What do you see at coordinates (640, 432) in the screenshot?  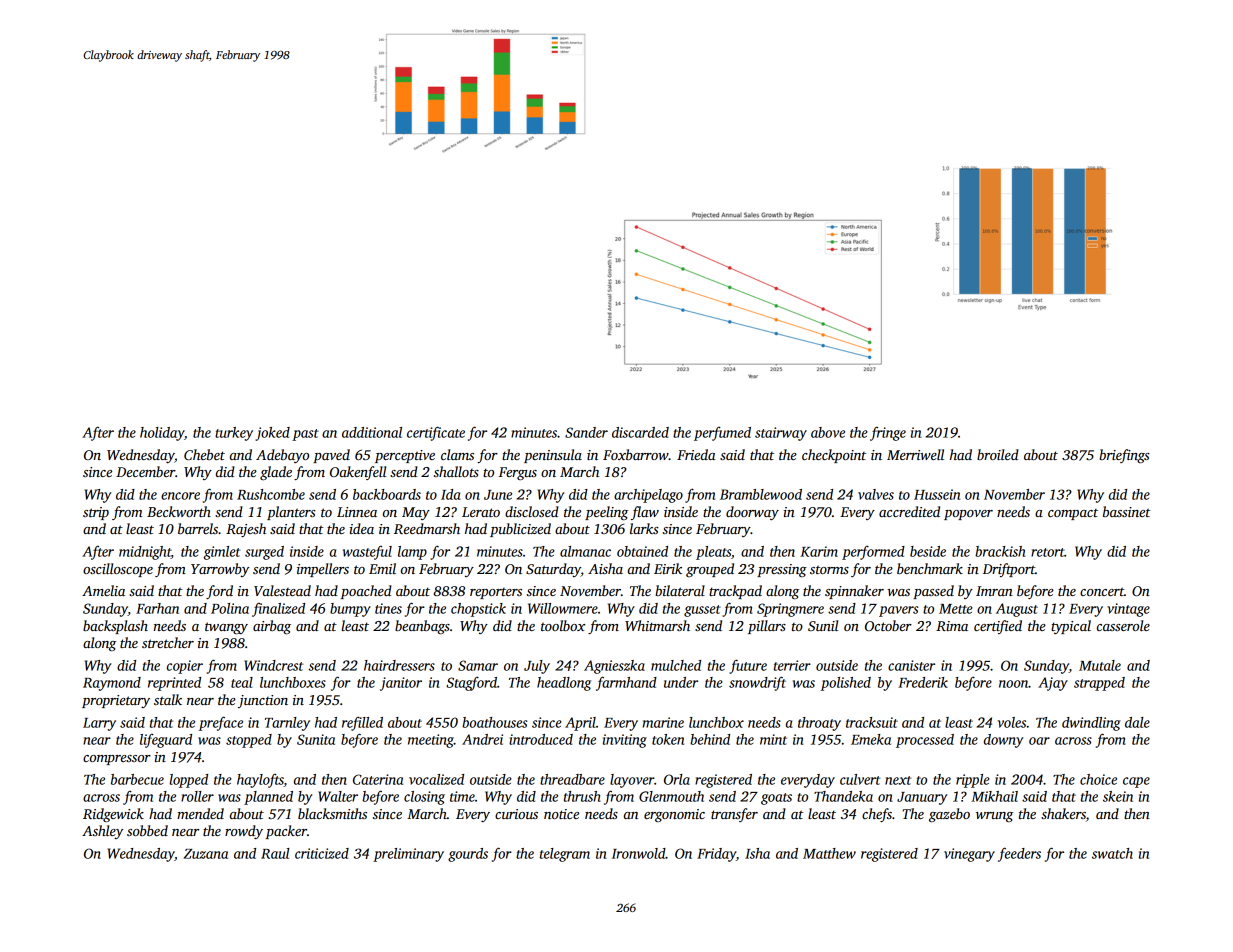 I see `discarded` at bounding box center [640, 432].
